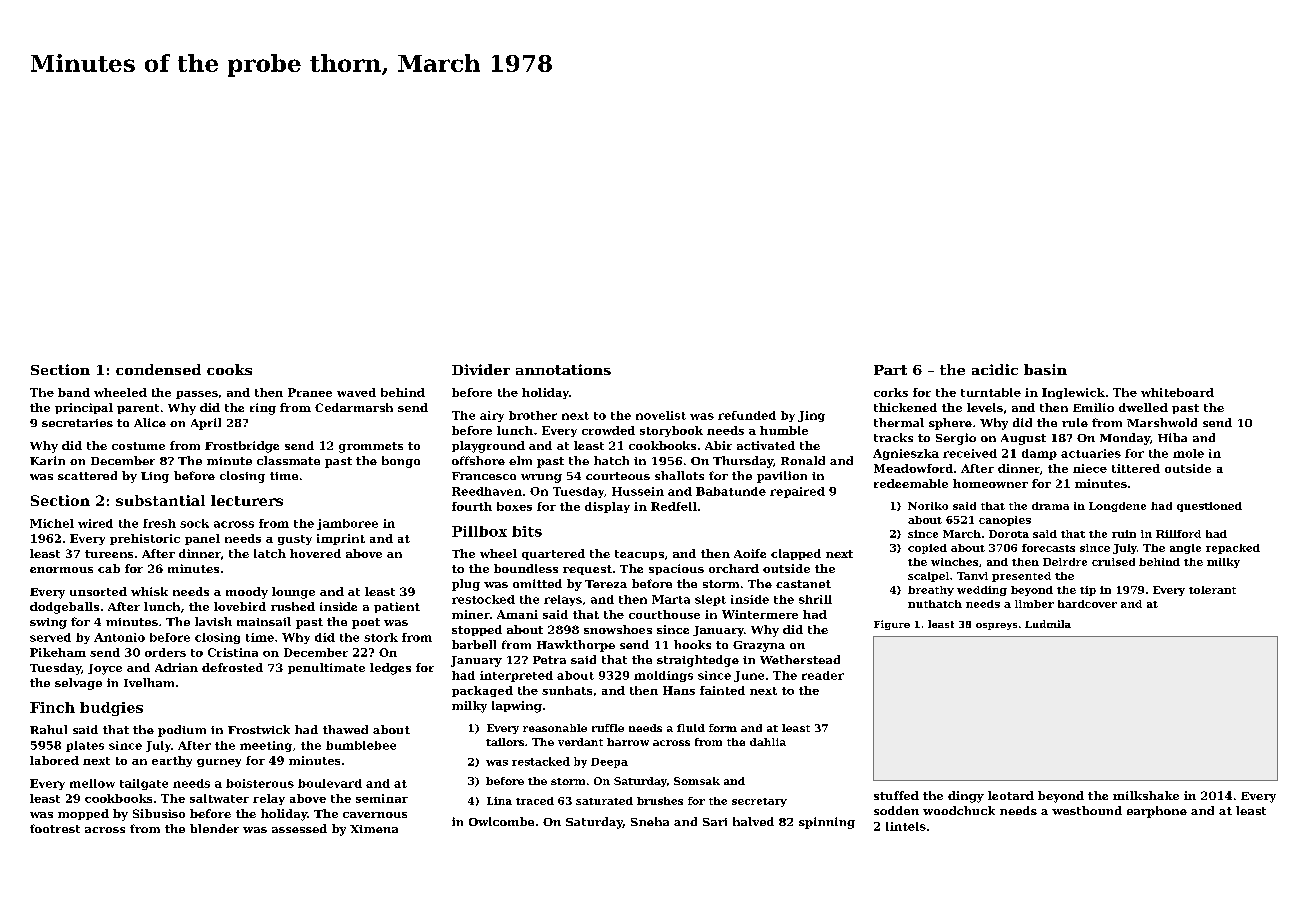 The height and width of the document is (924, 1308). What do you see at coordinates (1177, 392) in the document?
I see `whiteboard` at bounding box center [1177, 392].
